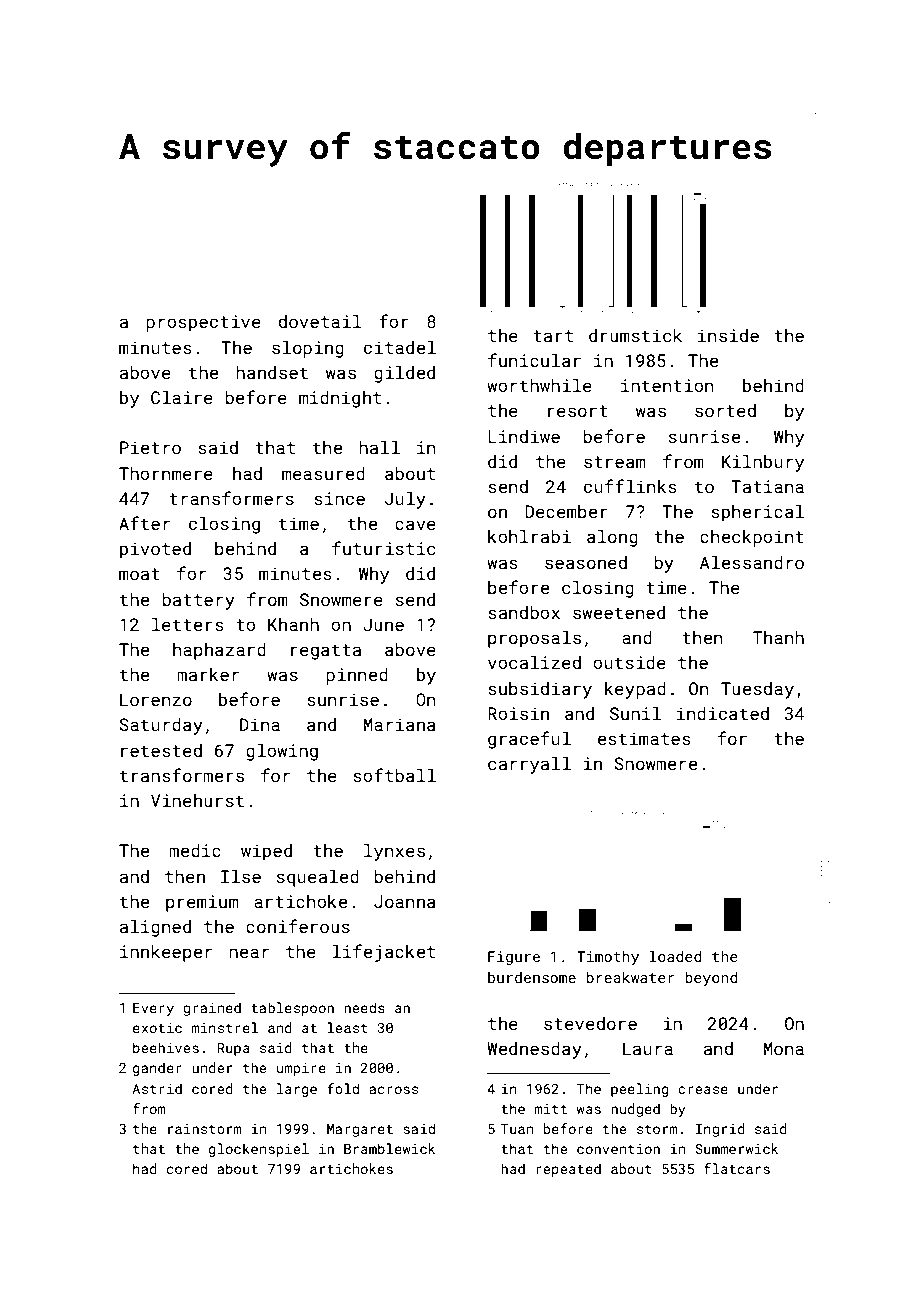 This page has width=924, height=1314. Describe the element at coordinates (259, 1150) in the page. I see `glockenspiel` at that location.
